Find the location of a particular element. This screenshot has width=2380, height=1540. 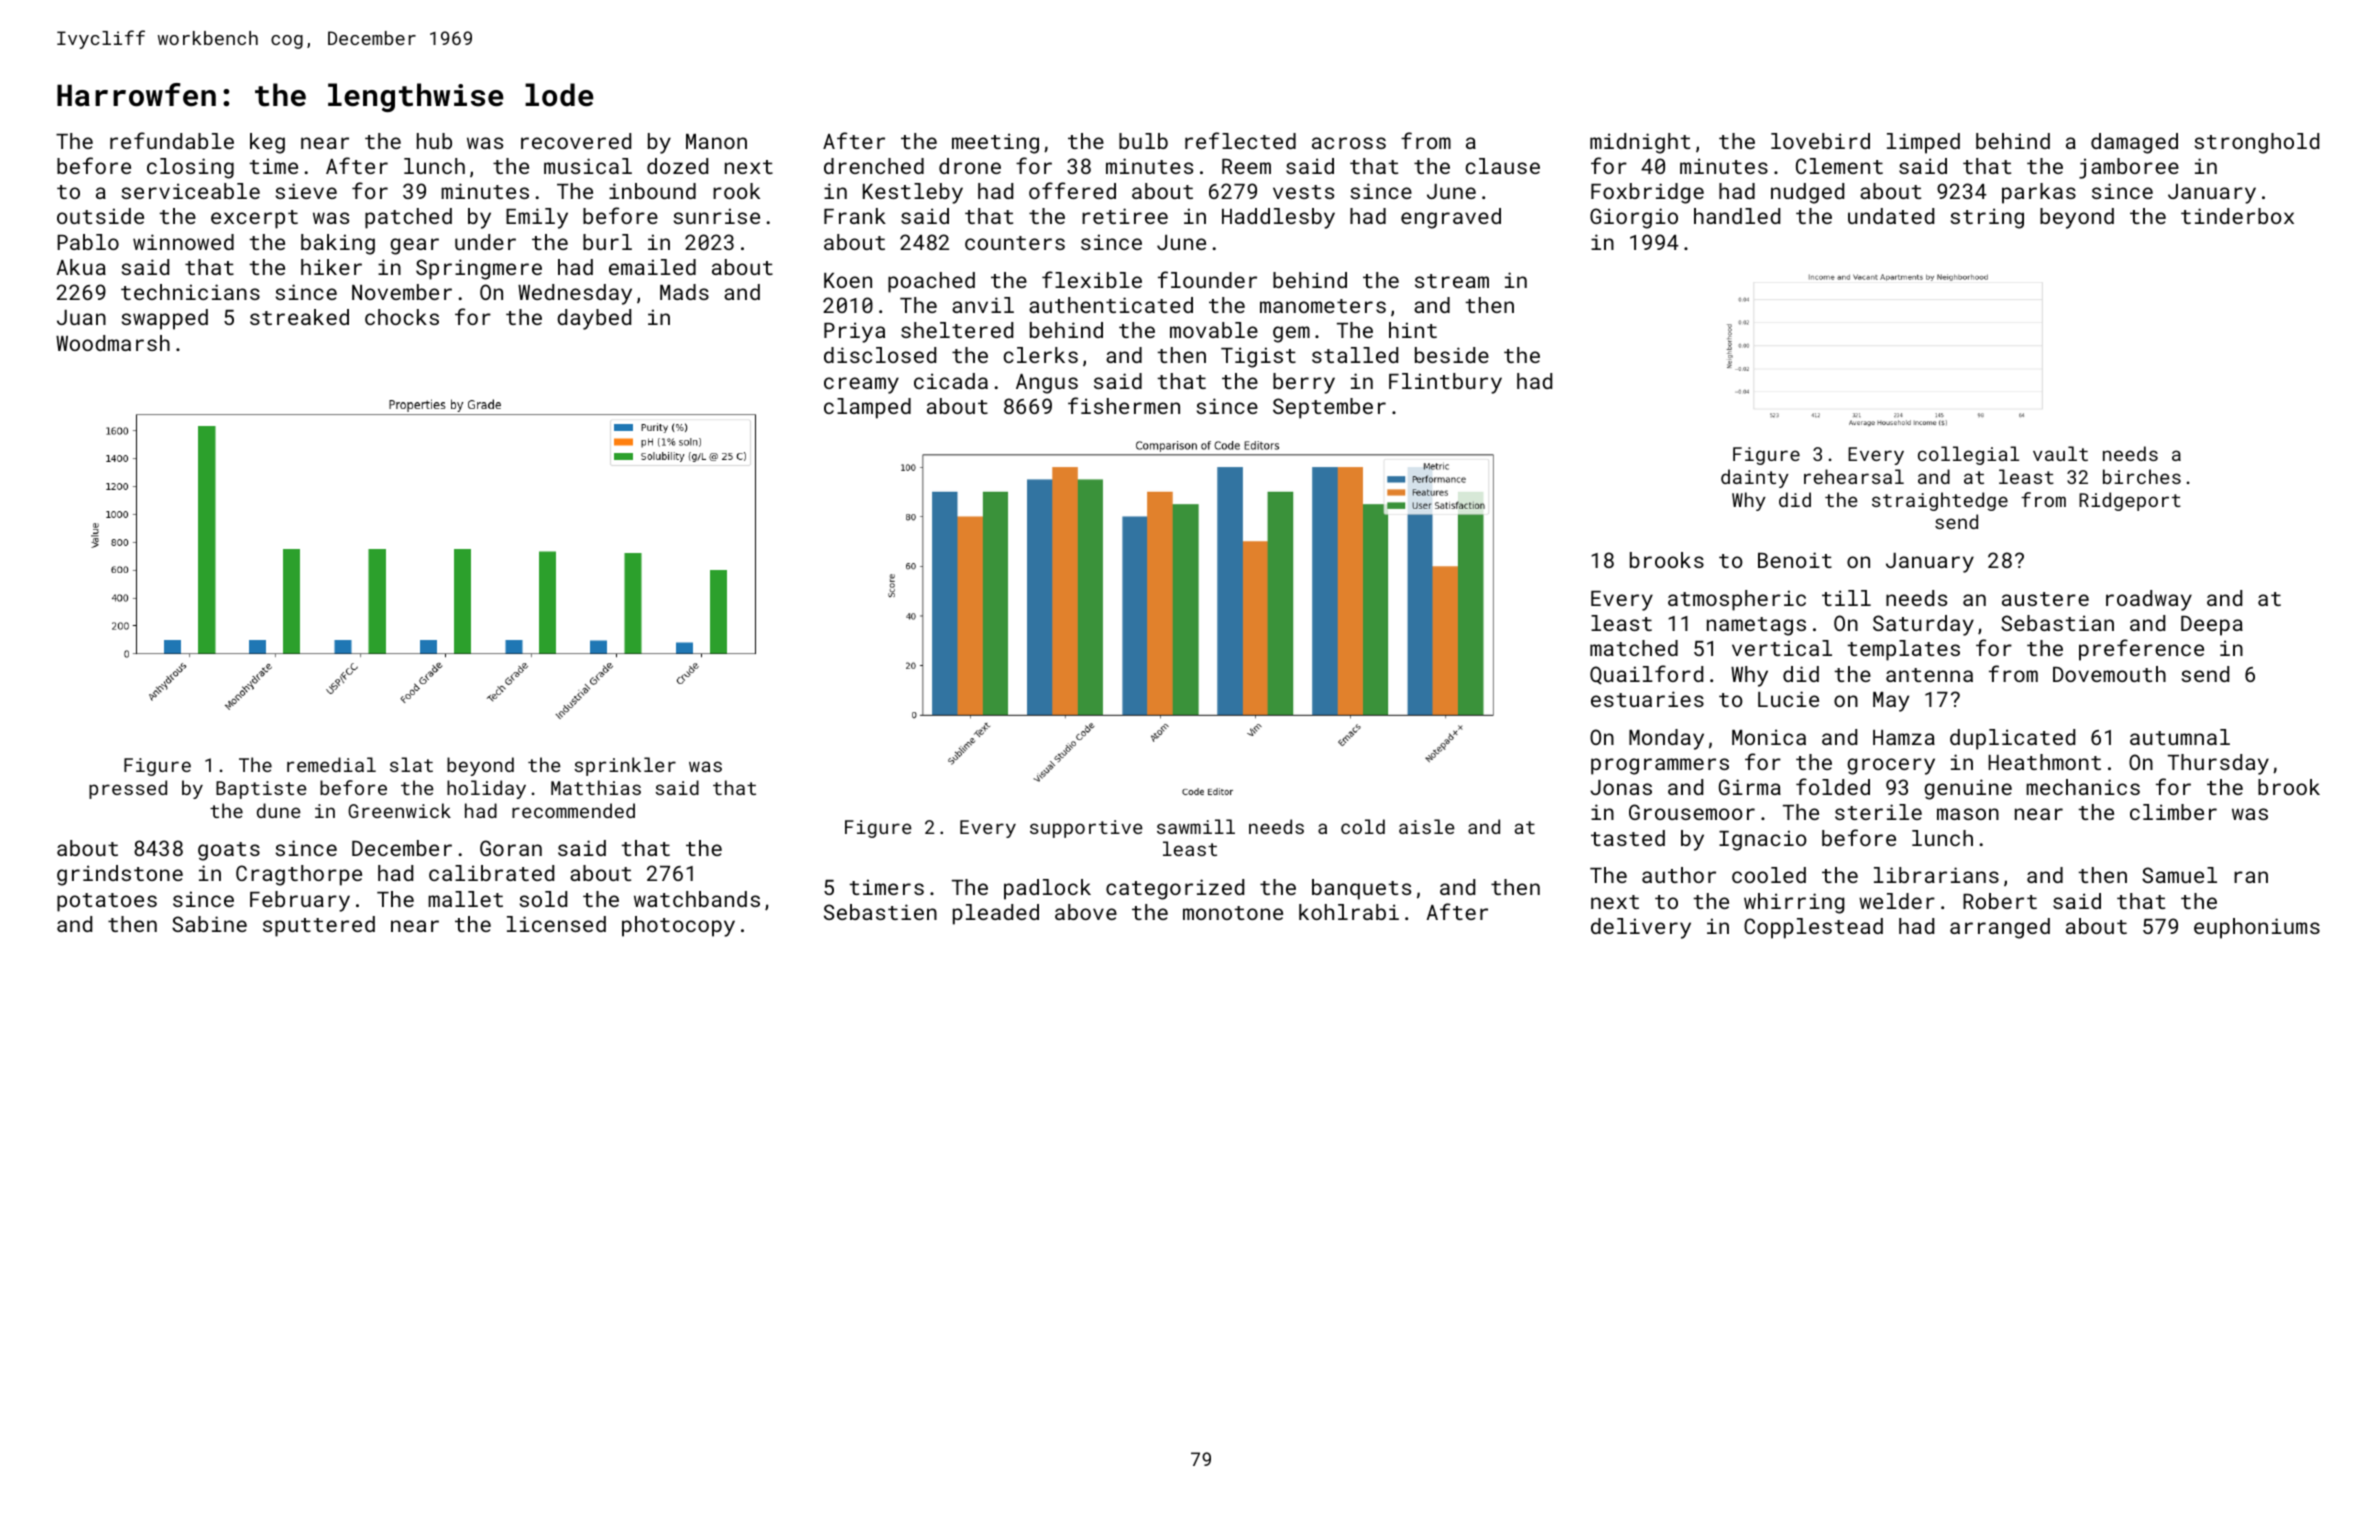

licensed is located at coordinates (556, 924).
